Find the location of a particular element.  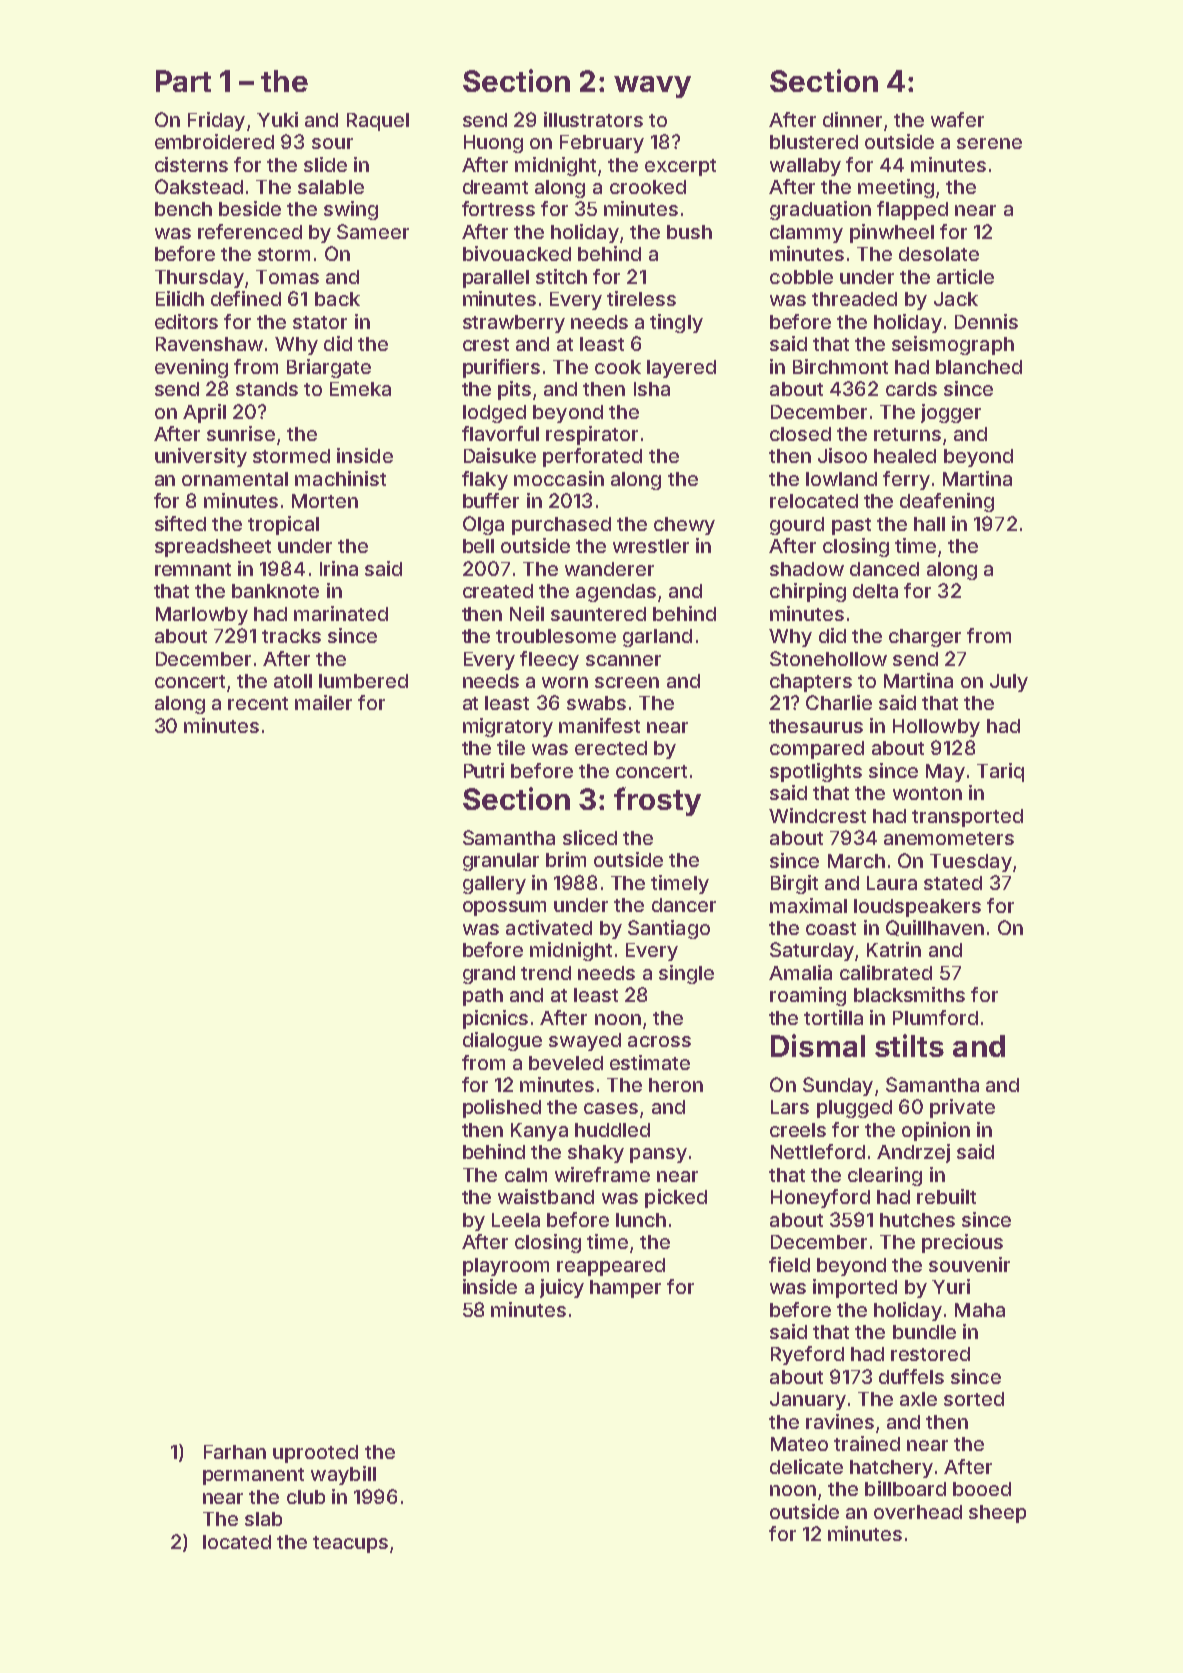

delicate is located at coordinates (806, 1466).
